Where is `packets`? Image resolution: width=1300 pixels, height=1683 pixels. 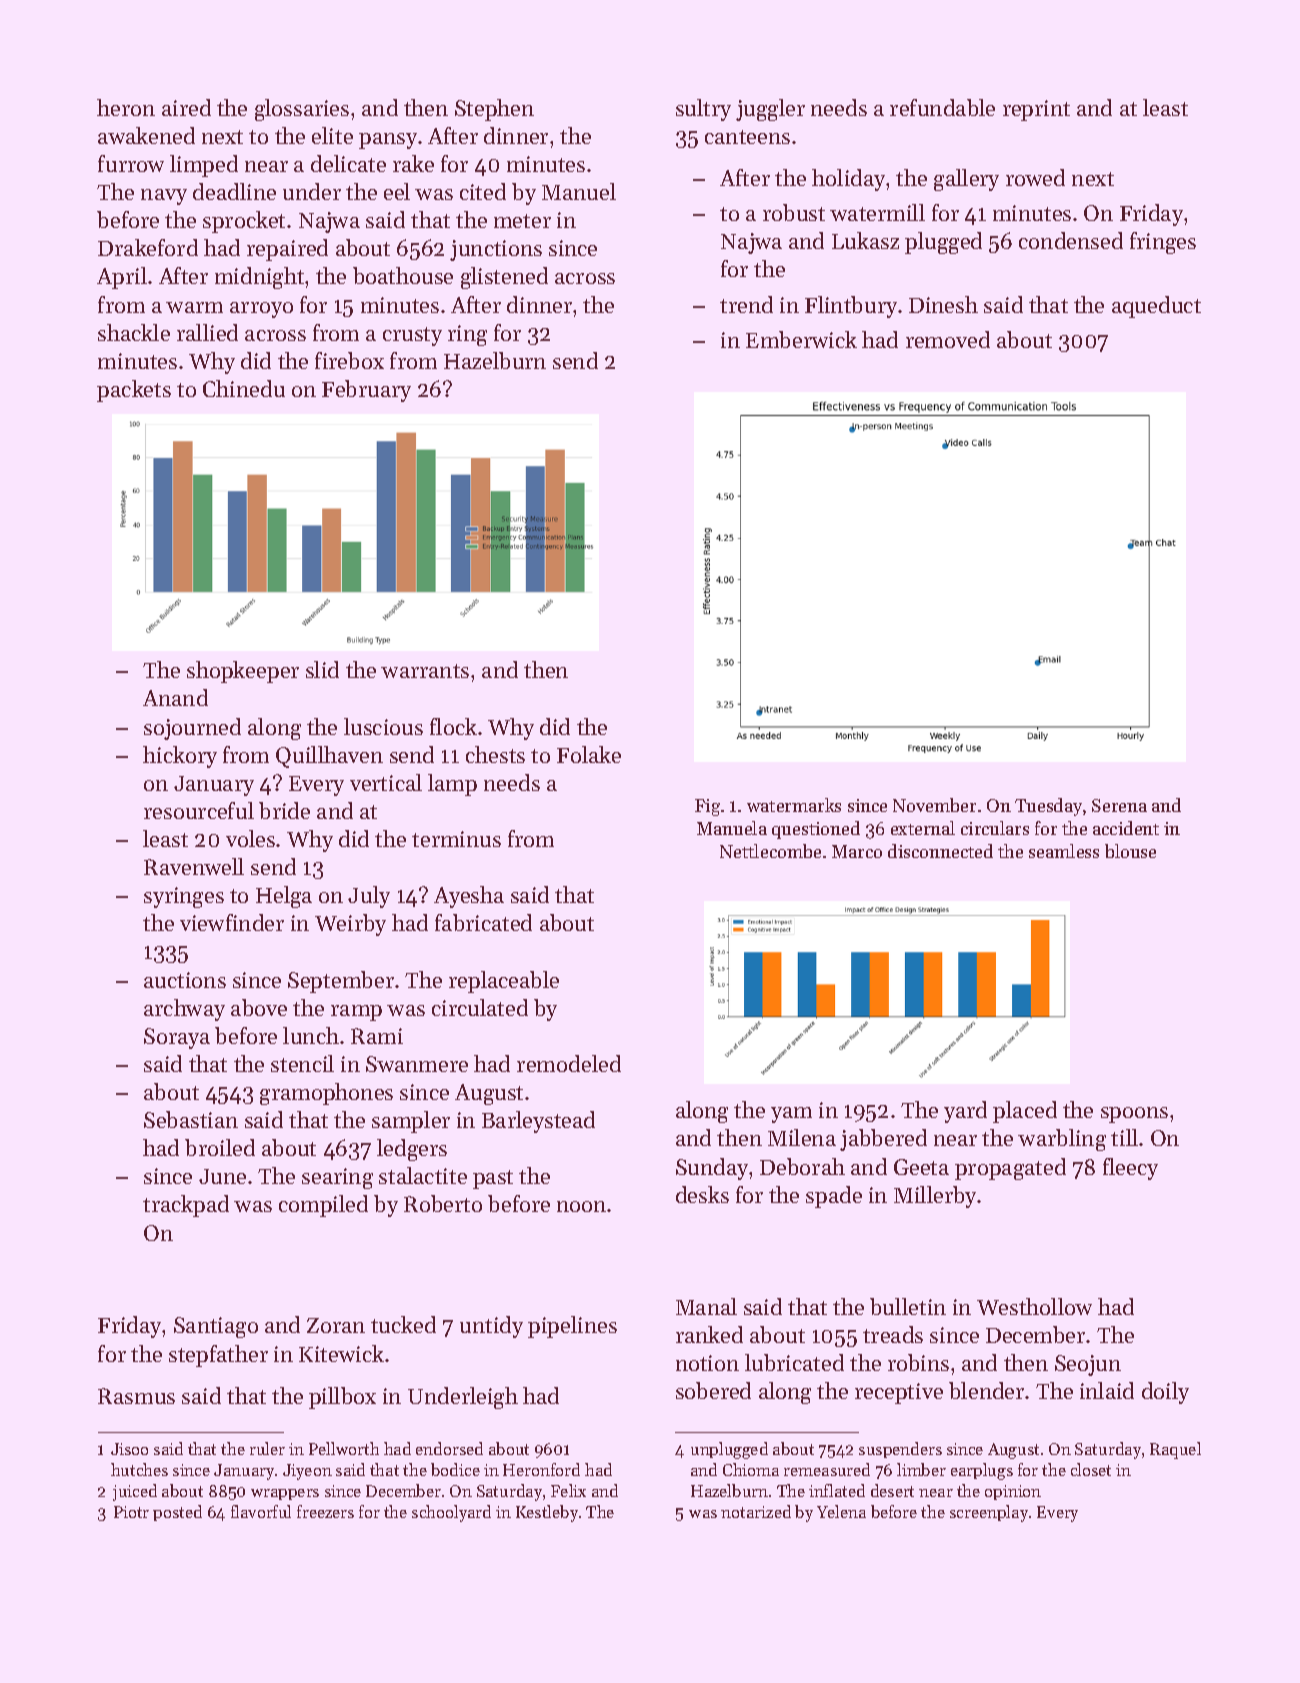
packets is located at coordinates (134, 391).
